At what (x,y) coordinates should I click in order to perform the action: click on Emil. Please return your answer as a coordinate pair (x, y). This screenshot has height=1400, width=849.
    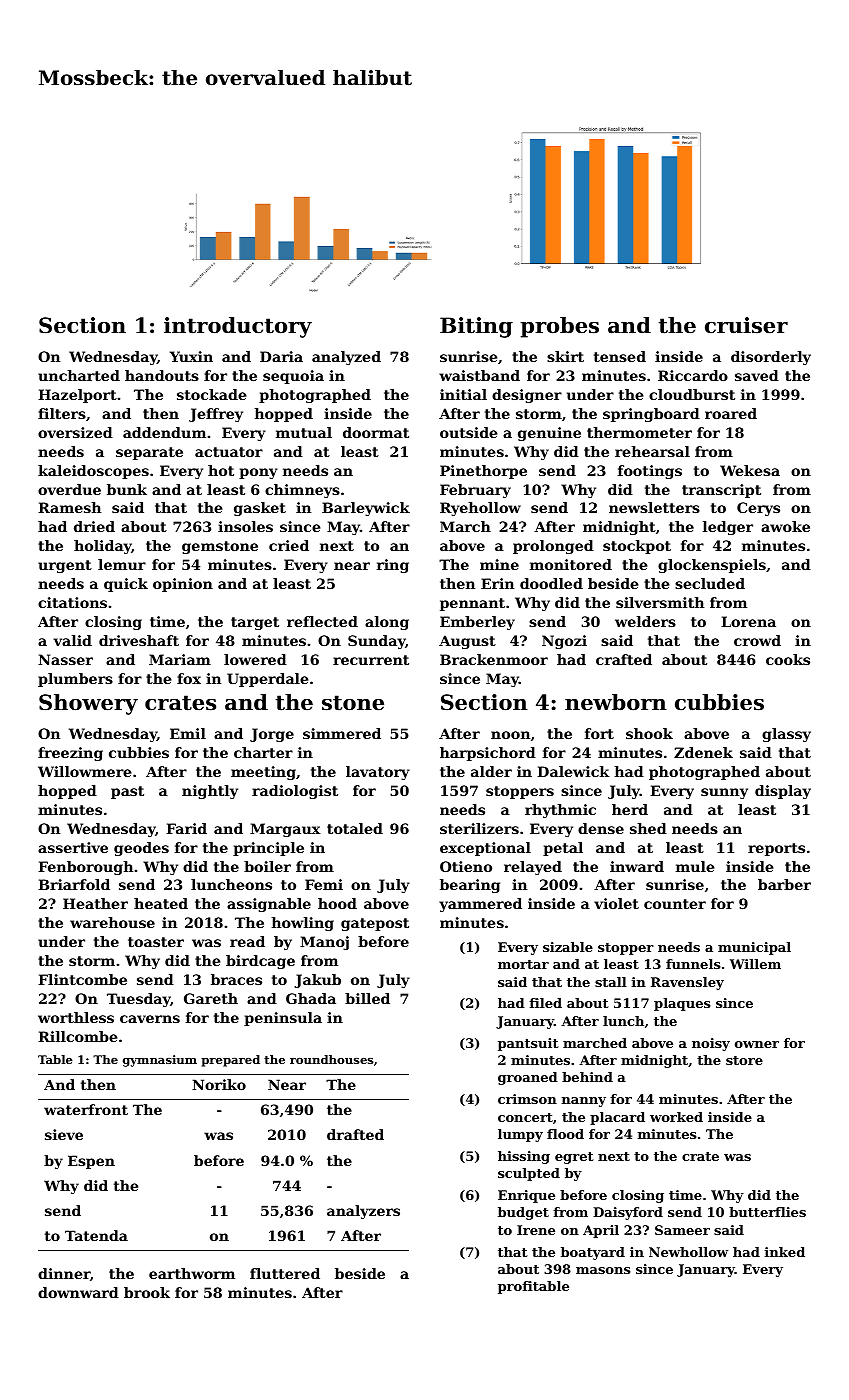
    Looking at the image, I should click on (188, 733).
